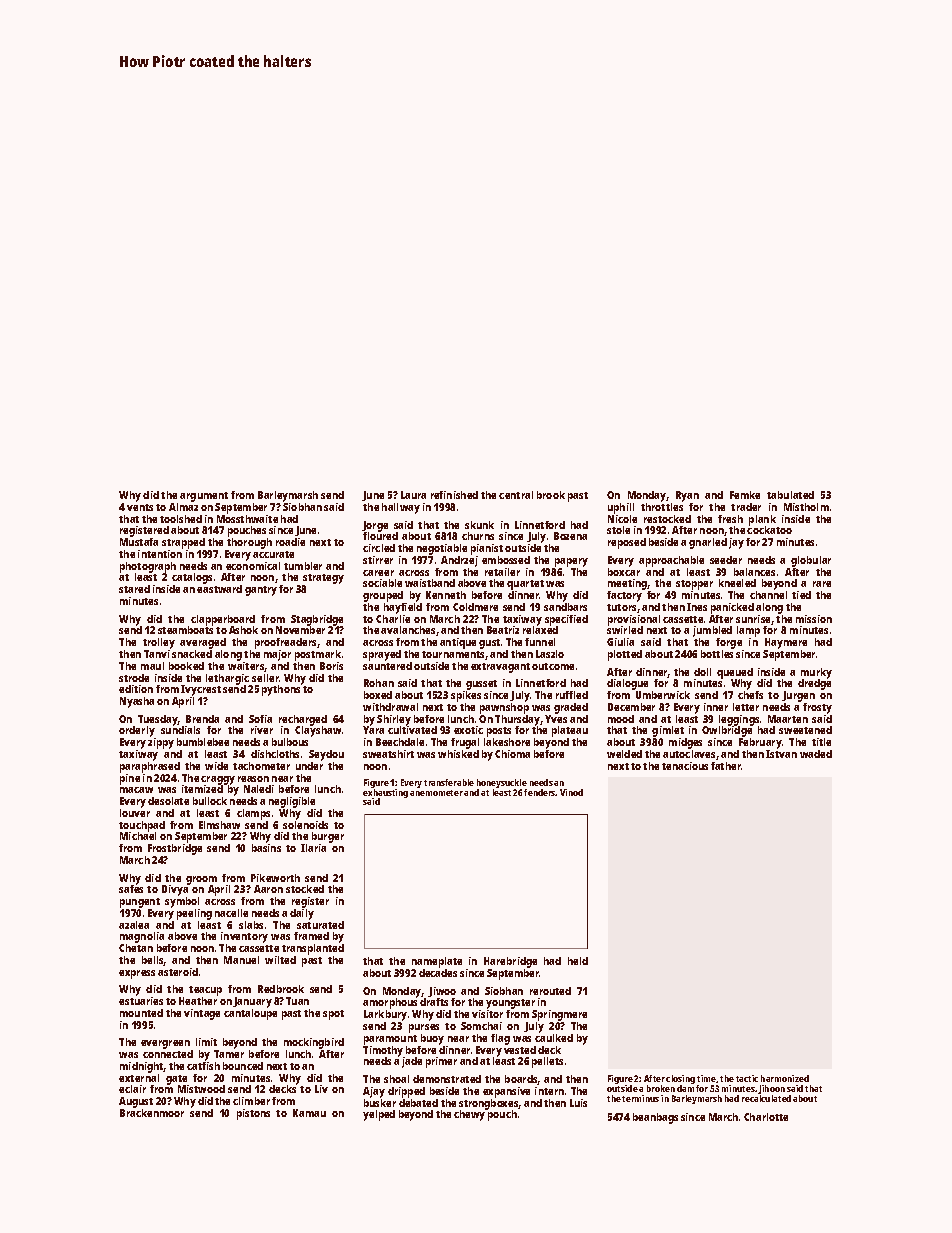 The image size is (952, 1233). I want to click on Harebridge, so click(510, 962).
